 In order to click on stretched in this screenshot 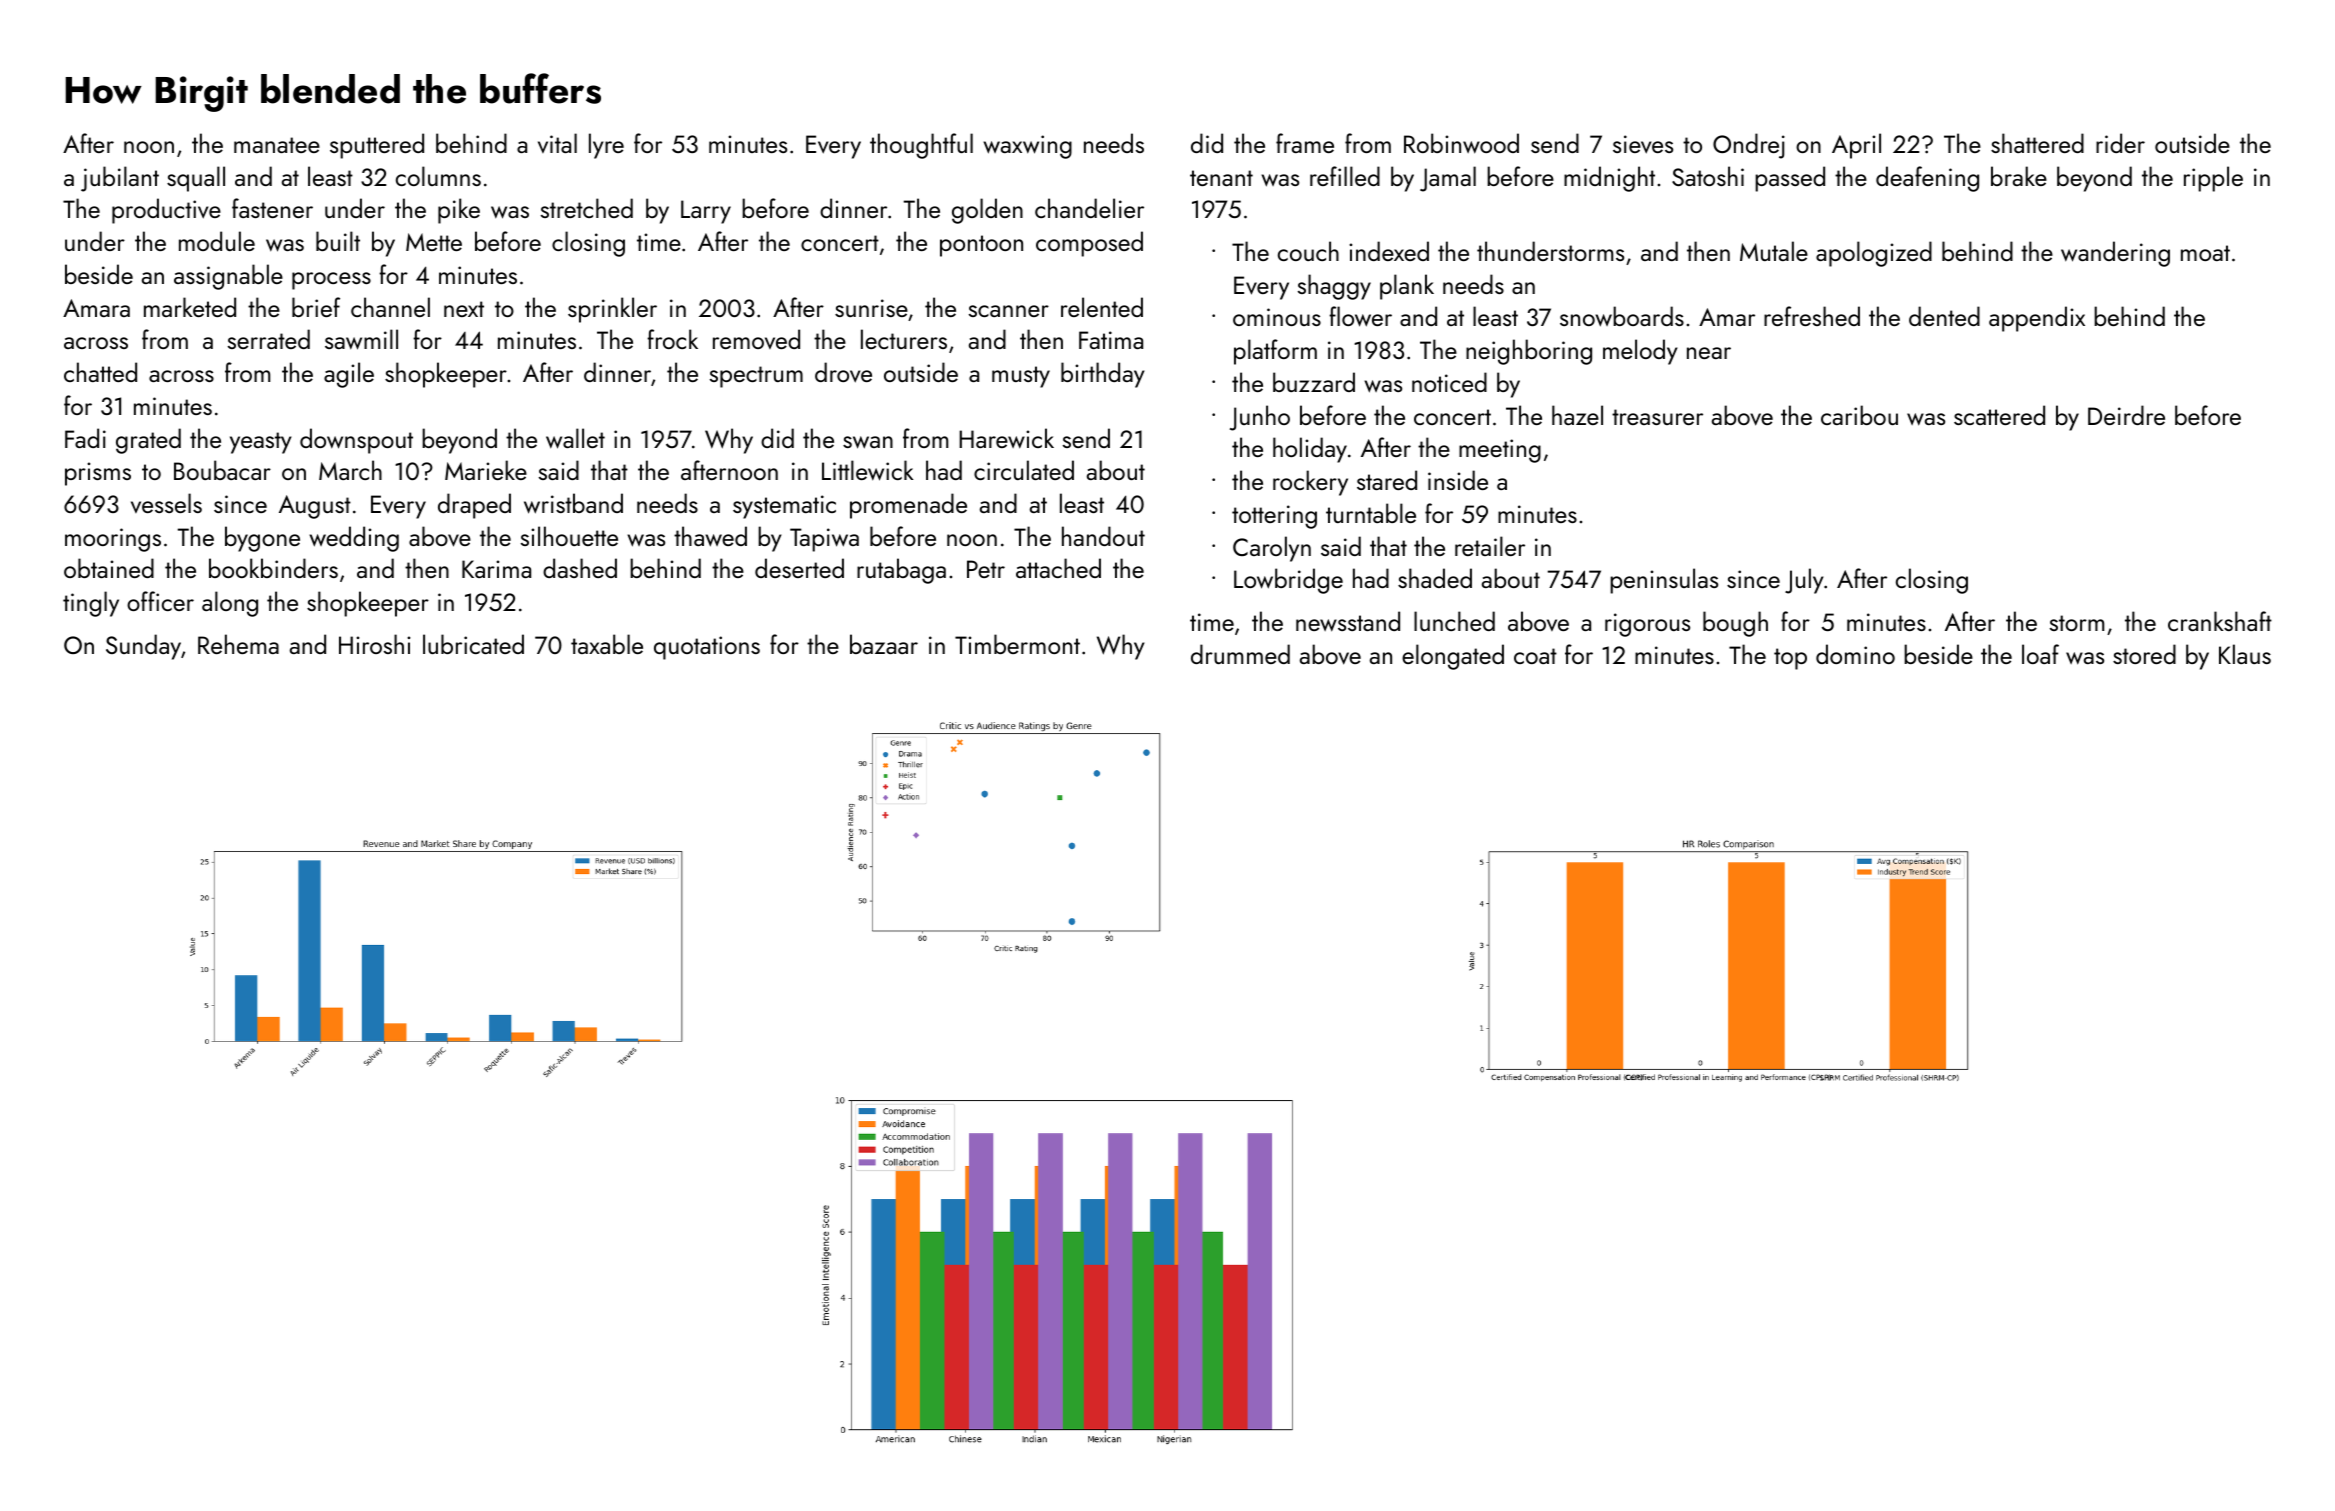, I will do `click(587, 208)`.
